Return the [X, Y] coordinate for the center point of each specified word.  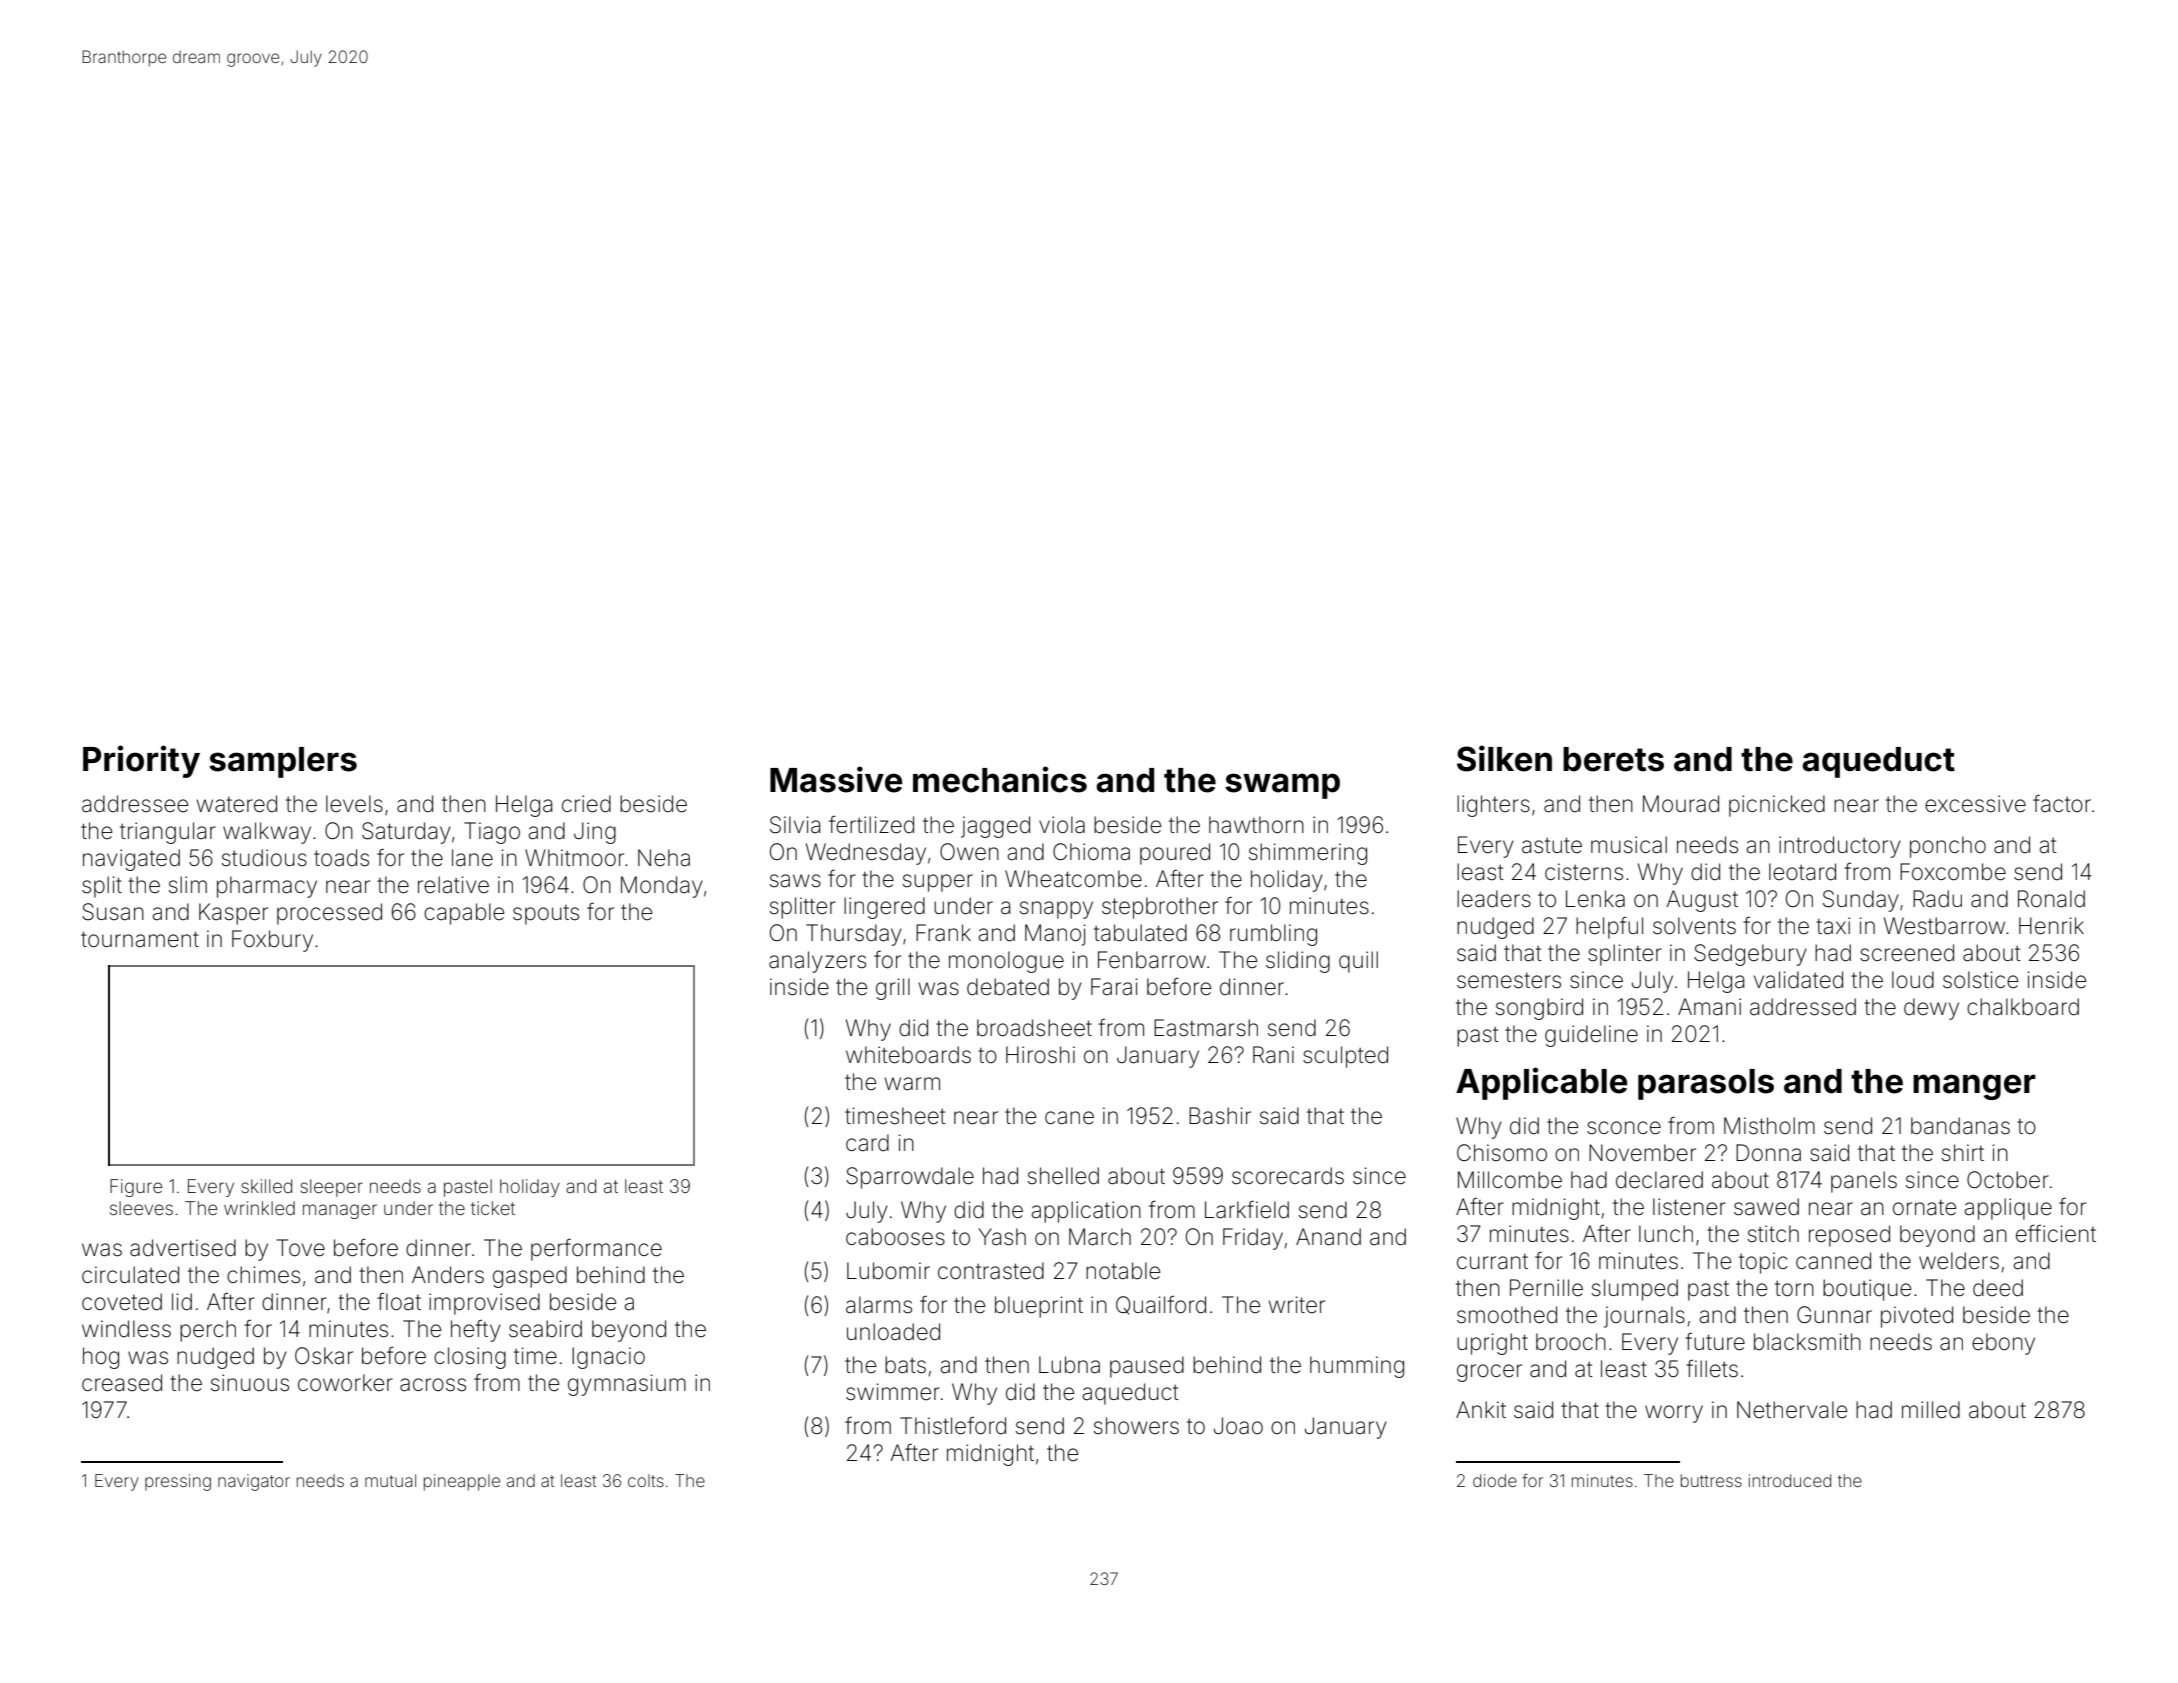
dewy [1931, 1009]
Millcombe [1510, 1180]
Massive [836, 779]
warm [912, 1084]
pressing [178, 1482]
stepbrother [1160, 908]
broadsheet [1034, 1028]
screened [1907, 953]
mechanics [1000, 779]
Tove [301, 1248]
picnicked [1777, 806]
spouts [546, 915]
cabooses [895, 1237]
